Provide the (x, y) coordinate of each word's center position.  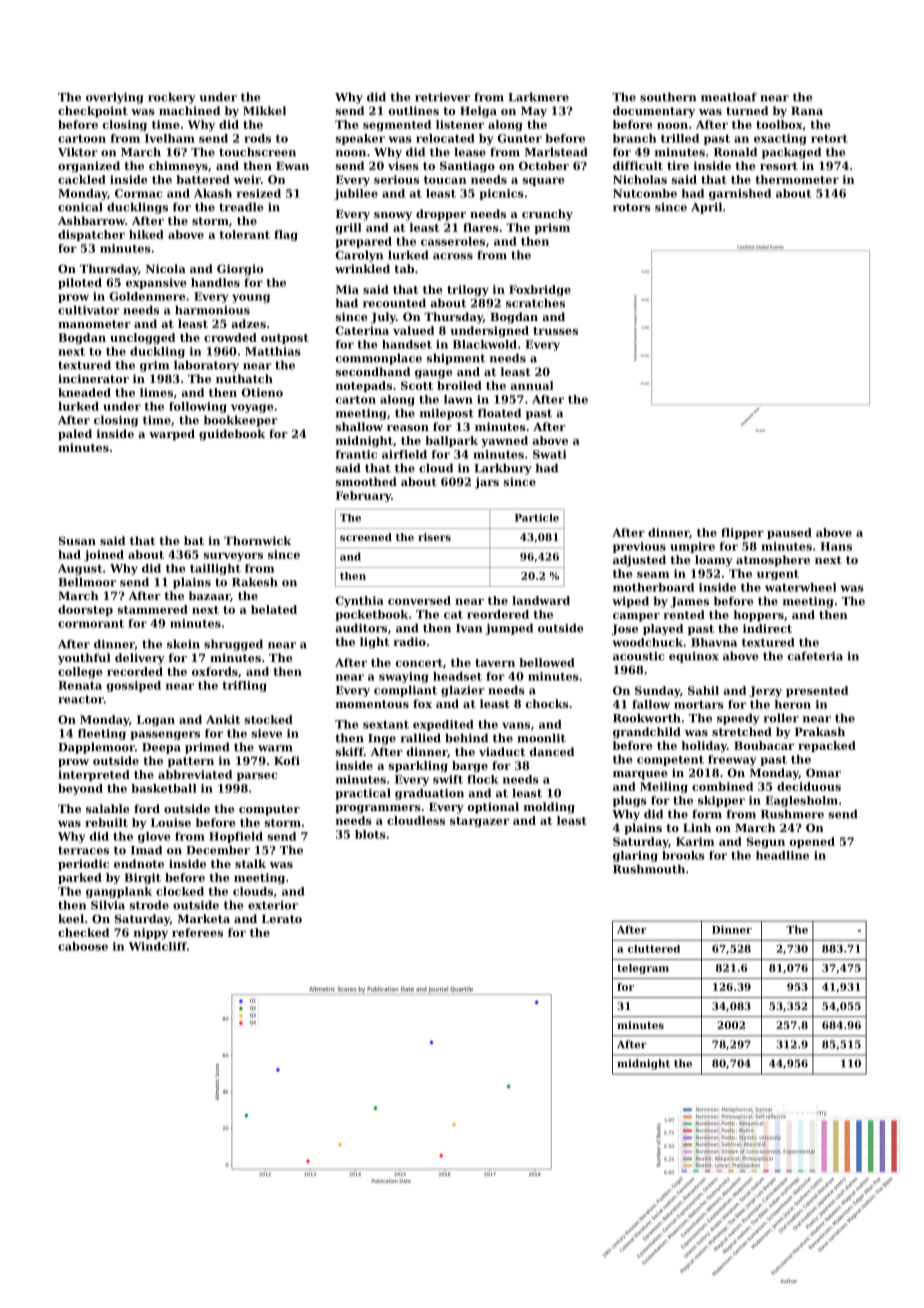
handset (407, 344)
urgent (778, 575)
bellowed (547, 662)
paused (789, 533)
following (198, 407)
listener (460, 124)
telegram (643, 969)
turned (747, 110)
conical (80, 207)
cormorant (91, 624)
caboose (83, 946)
